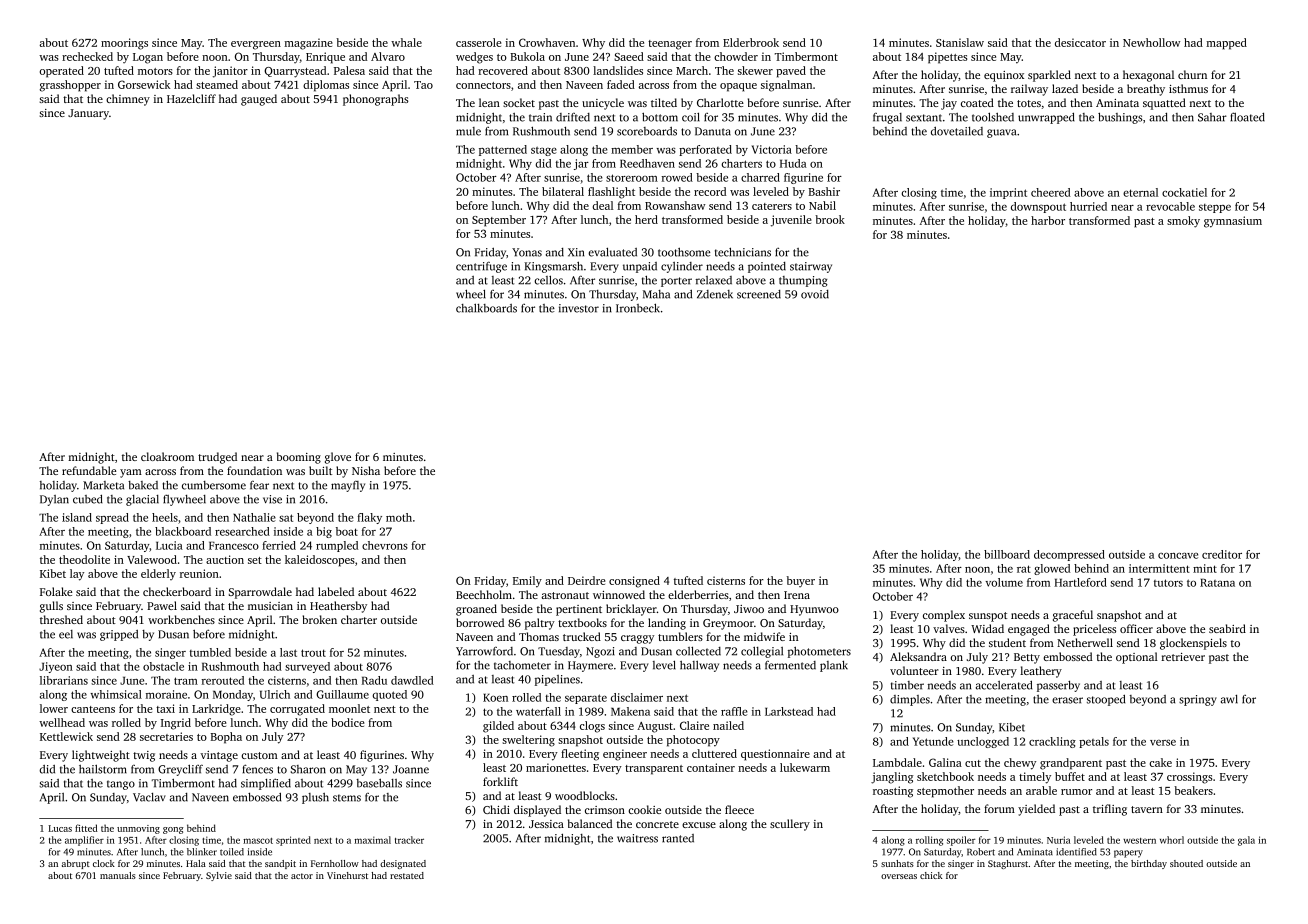 Image resolution: width=1308 pixels, height=924 pixels. Describe the element at coordinates (736, 56) in the page. I see `chowder` at that location.
